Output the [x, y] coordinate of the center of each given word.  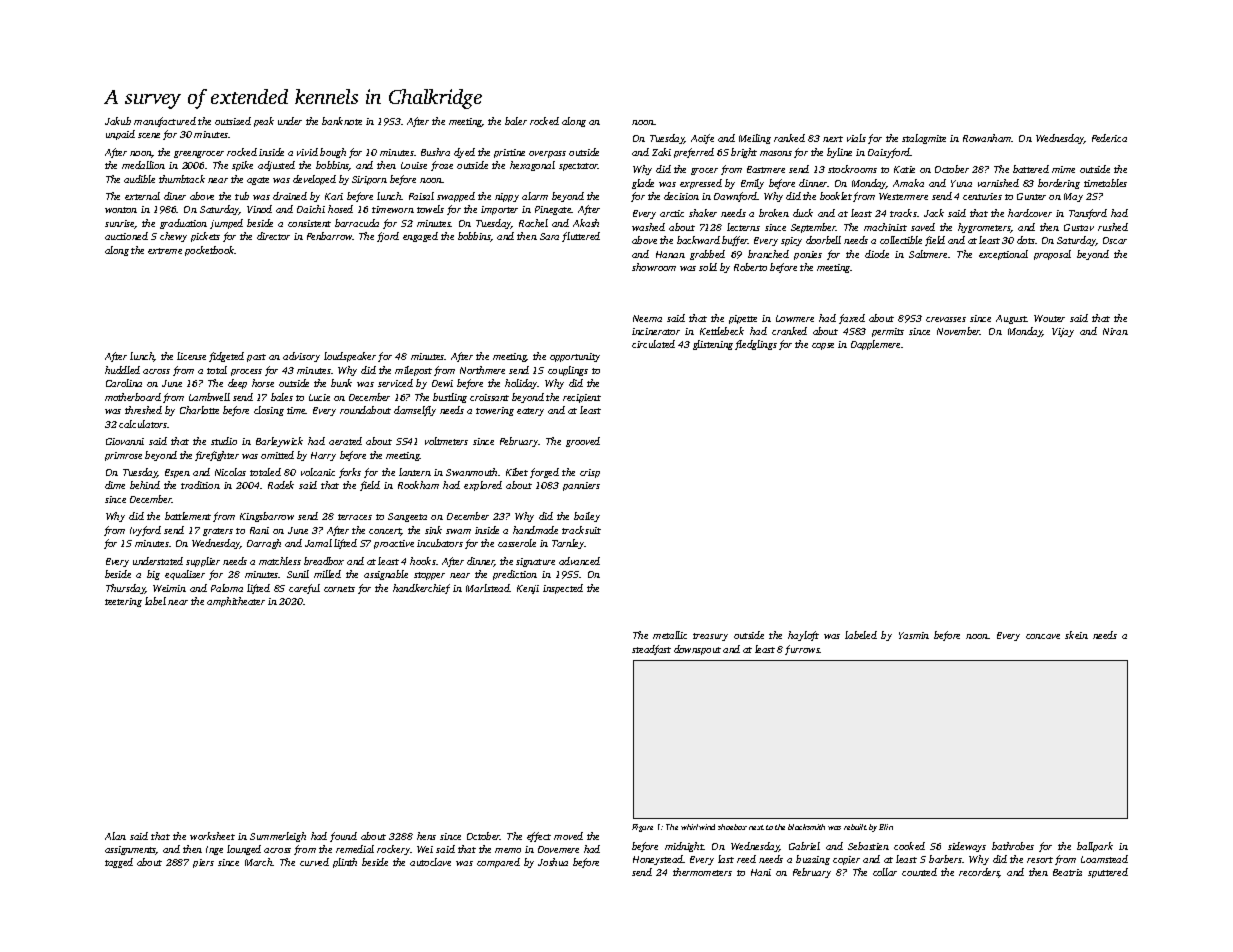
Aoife [702, 139]
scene [149, 135]
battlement [188, 516]
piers [203, 863]
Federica [1109, 138]
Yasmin [914, 635]
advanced [579, 561]
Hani [761, 872]
